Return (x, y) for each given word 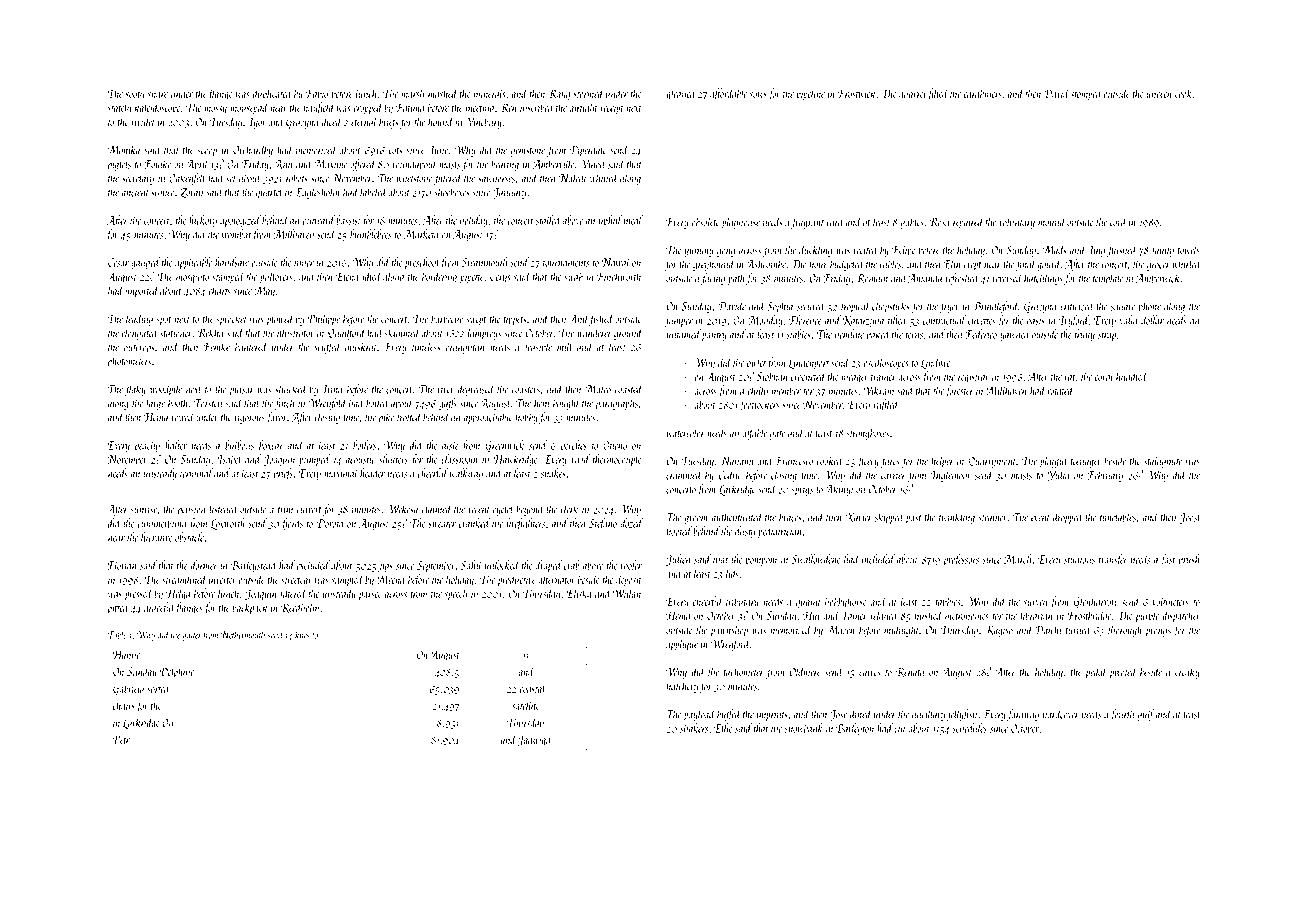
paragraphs (616, 404)
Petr (121, 739)
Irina (332, 389)
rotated (1060, 390)
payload (700, 715)
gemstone (528, 152)
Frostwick (857, 93)
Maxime (330, 164)
